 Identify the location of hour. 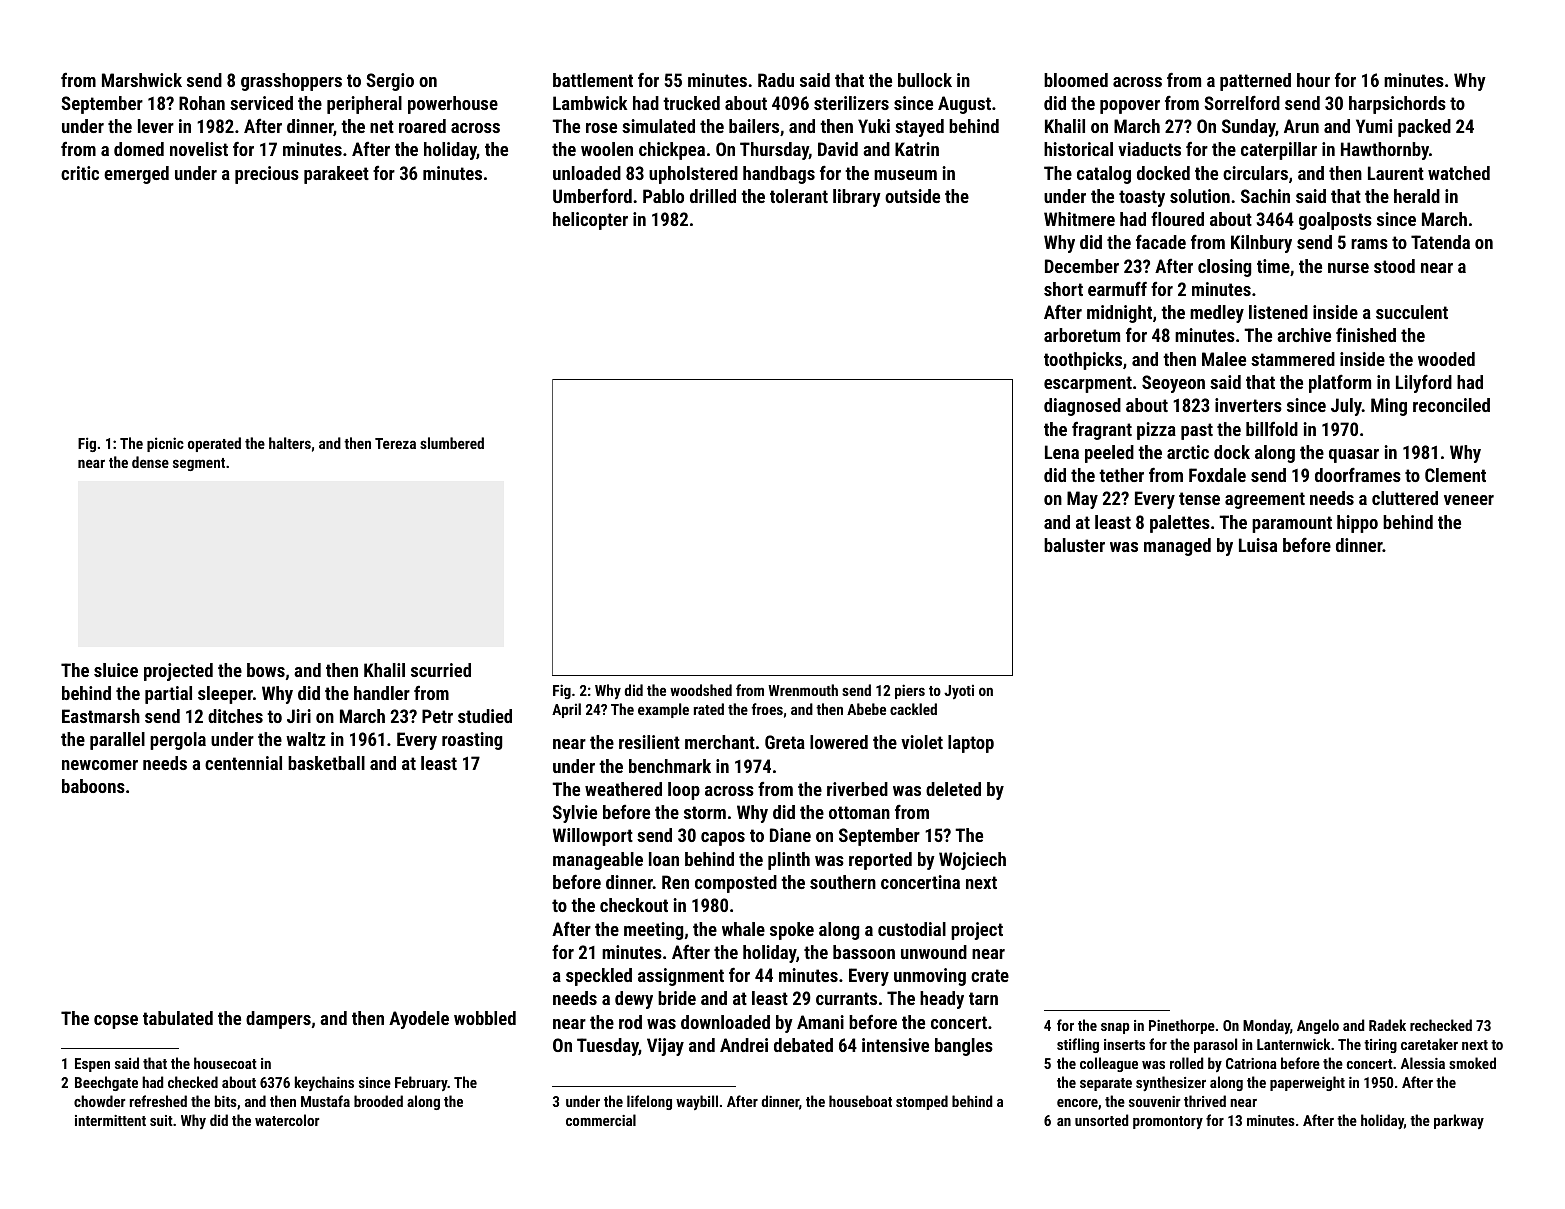
(1313, 80).
